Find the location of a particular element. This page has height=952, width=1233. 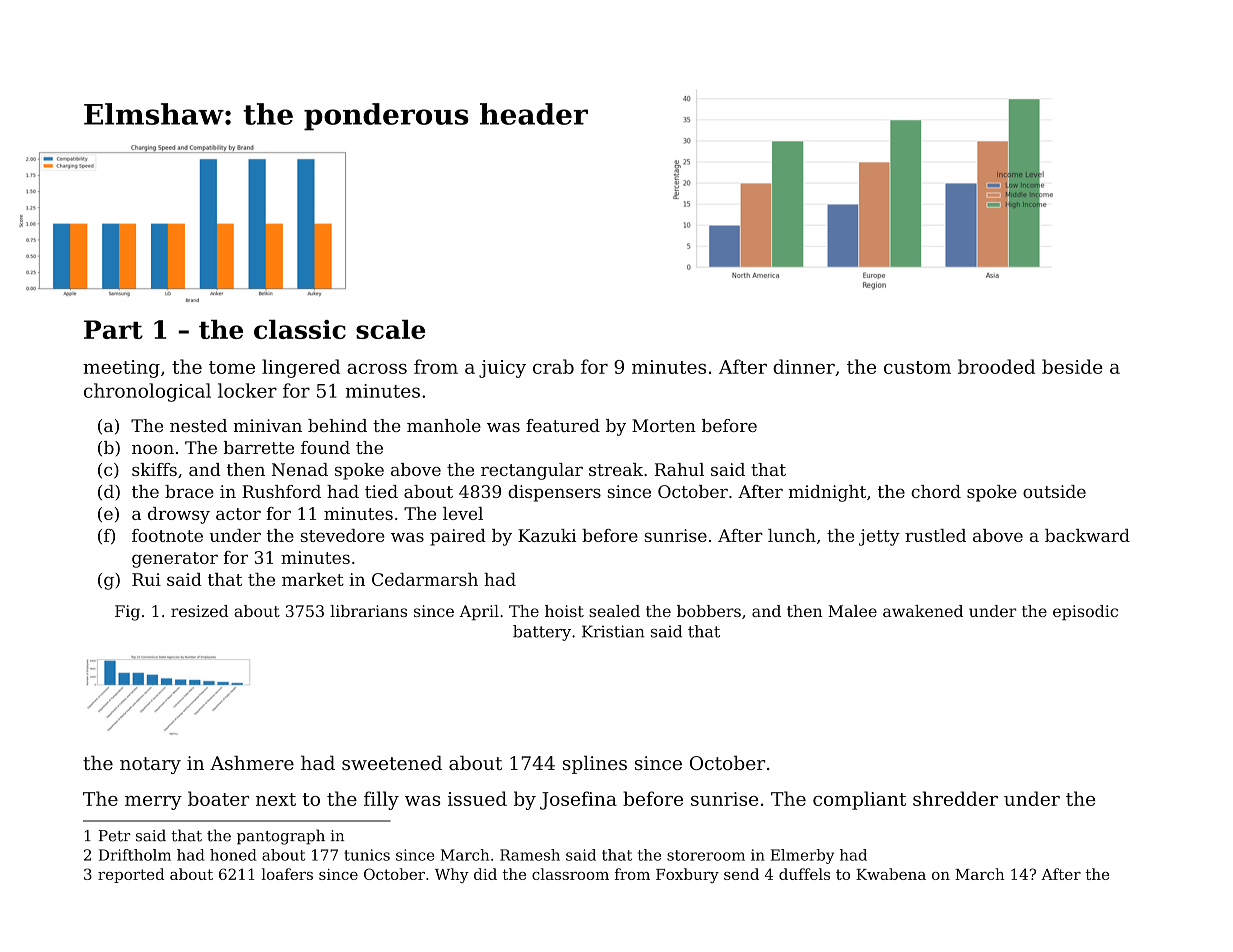

Rui is located at coordinates (146, 579).
